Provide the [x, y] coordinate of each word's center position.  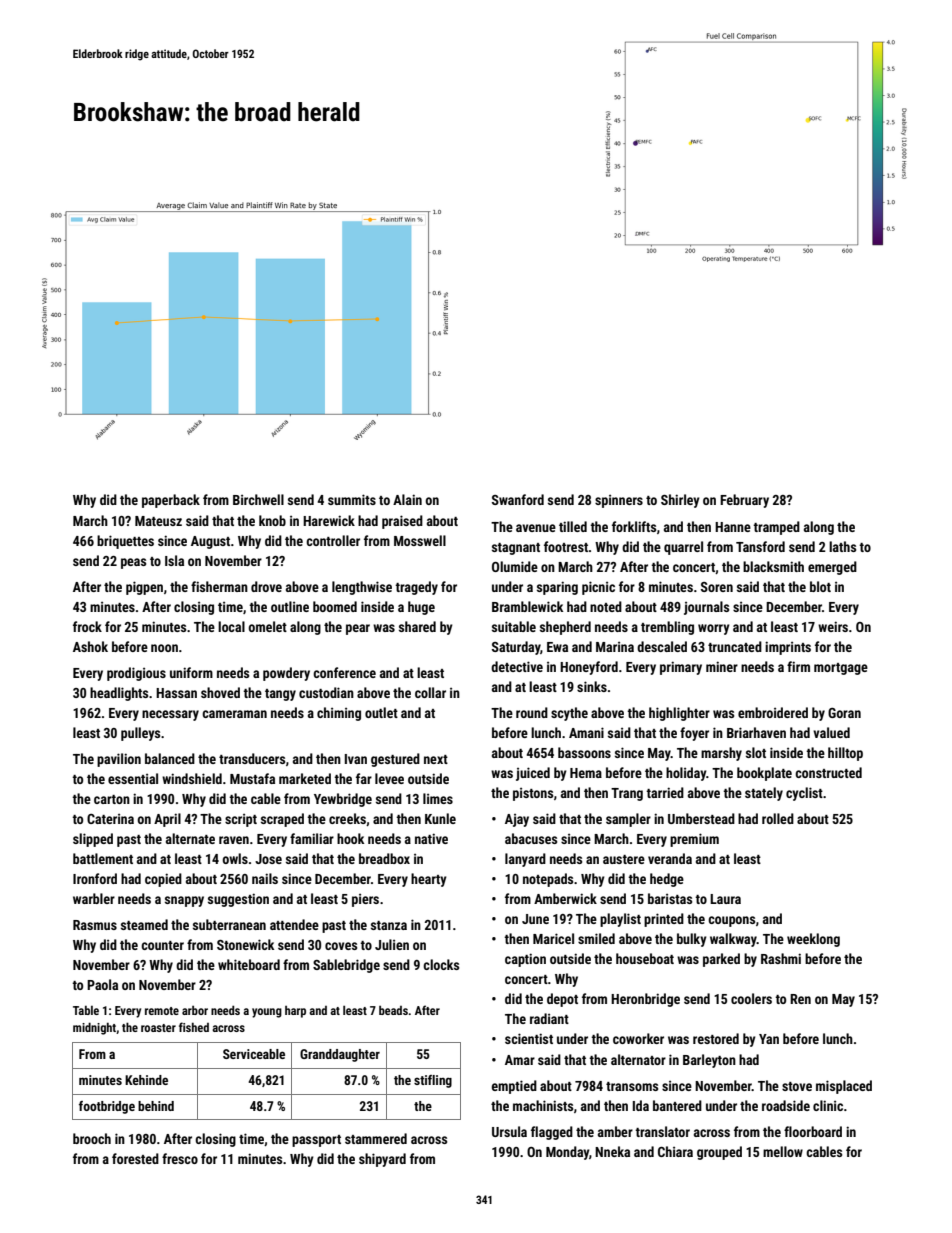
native [431, 838]
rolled [778, 818]
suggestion [238, 900]
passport [316, 1141]
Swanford [518, 499]
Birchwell [258, 499]
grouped [719, 1153]
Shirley [680, 501]
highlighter [679, 714]
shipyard [382, 1160]
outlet [381, 712]
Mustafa [252, 778]
